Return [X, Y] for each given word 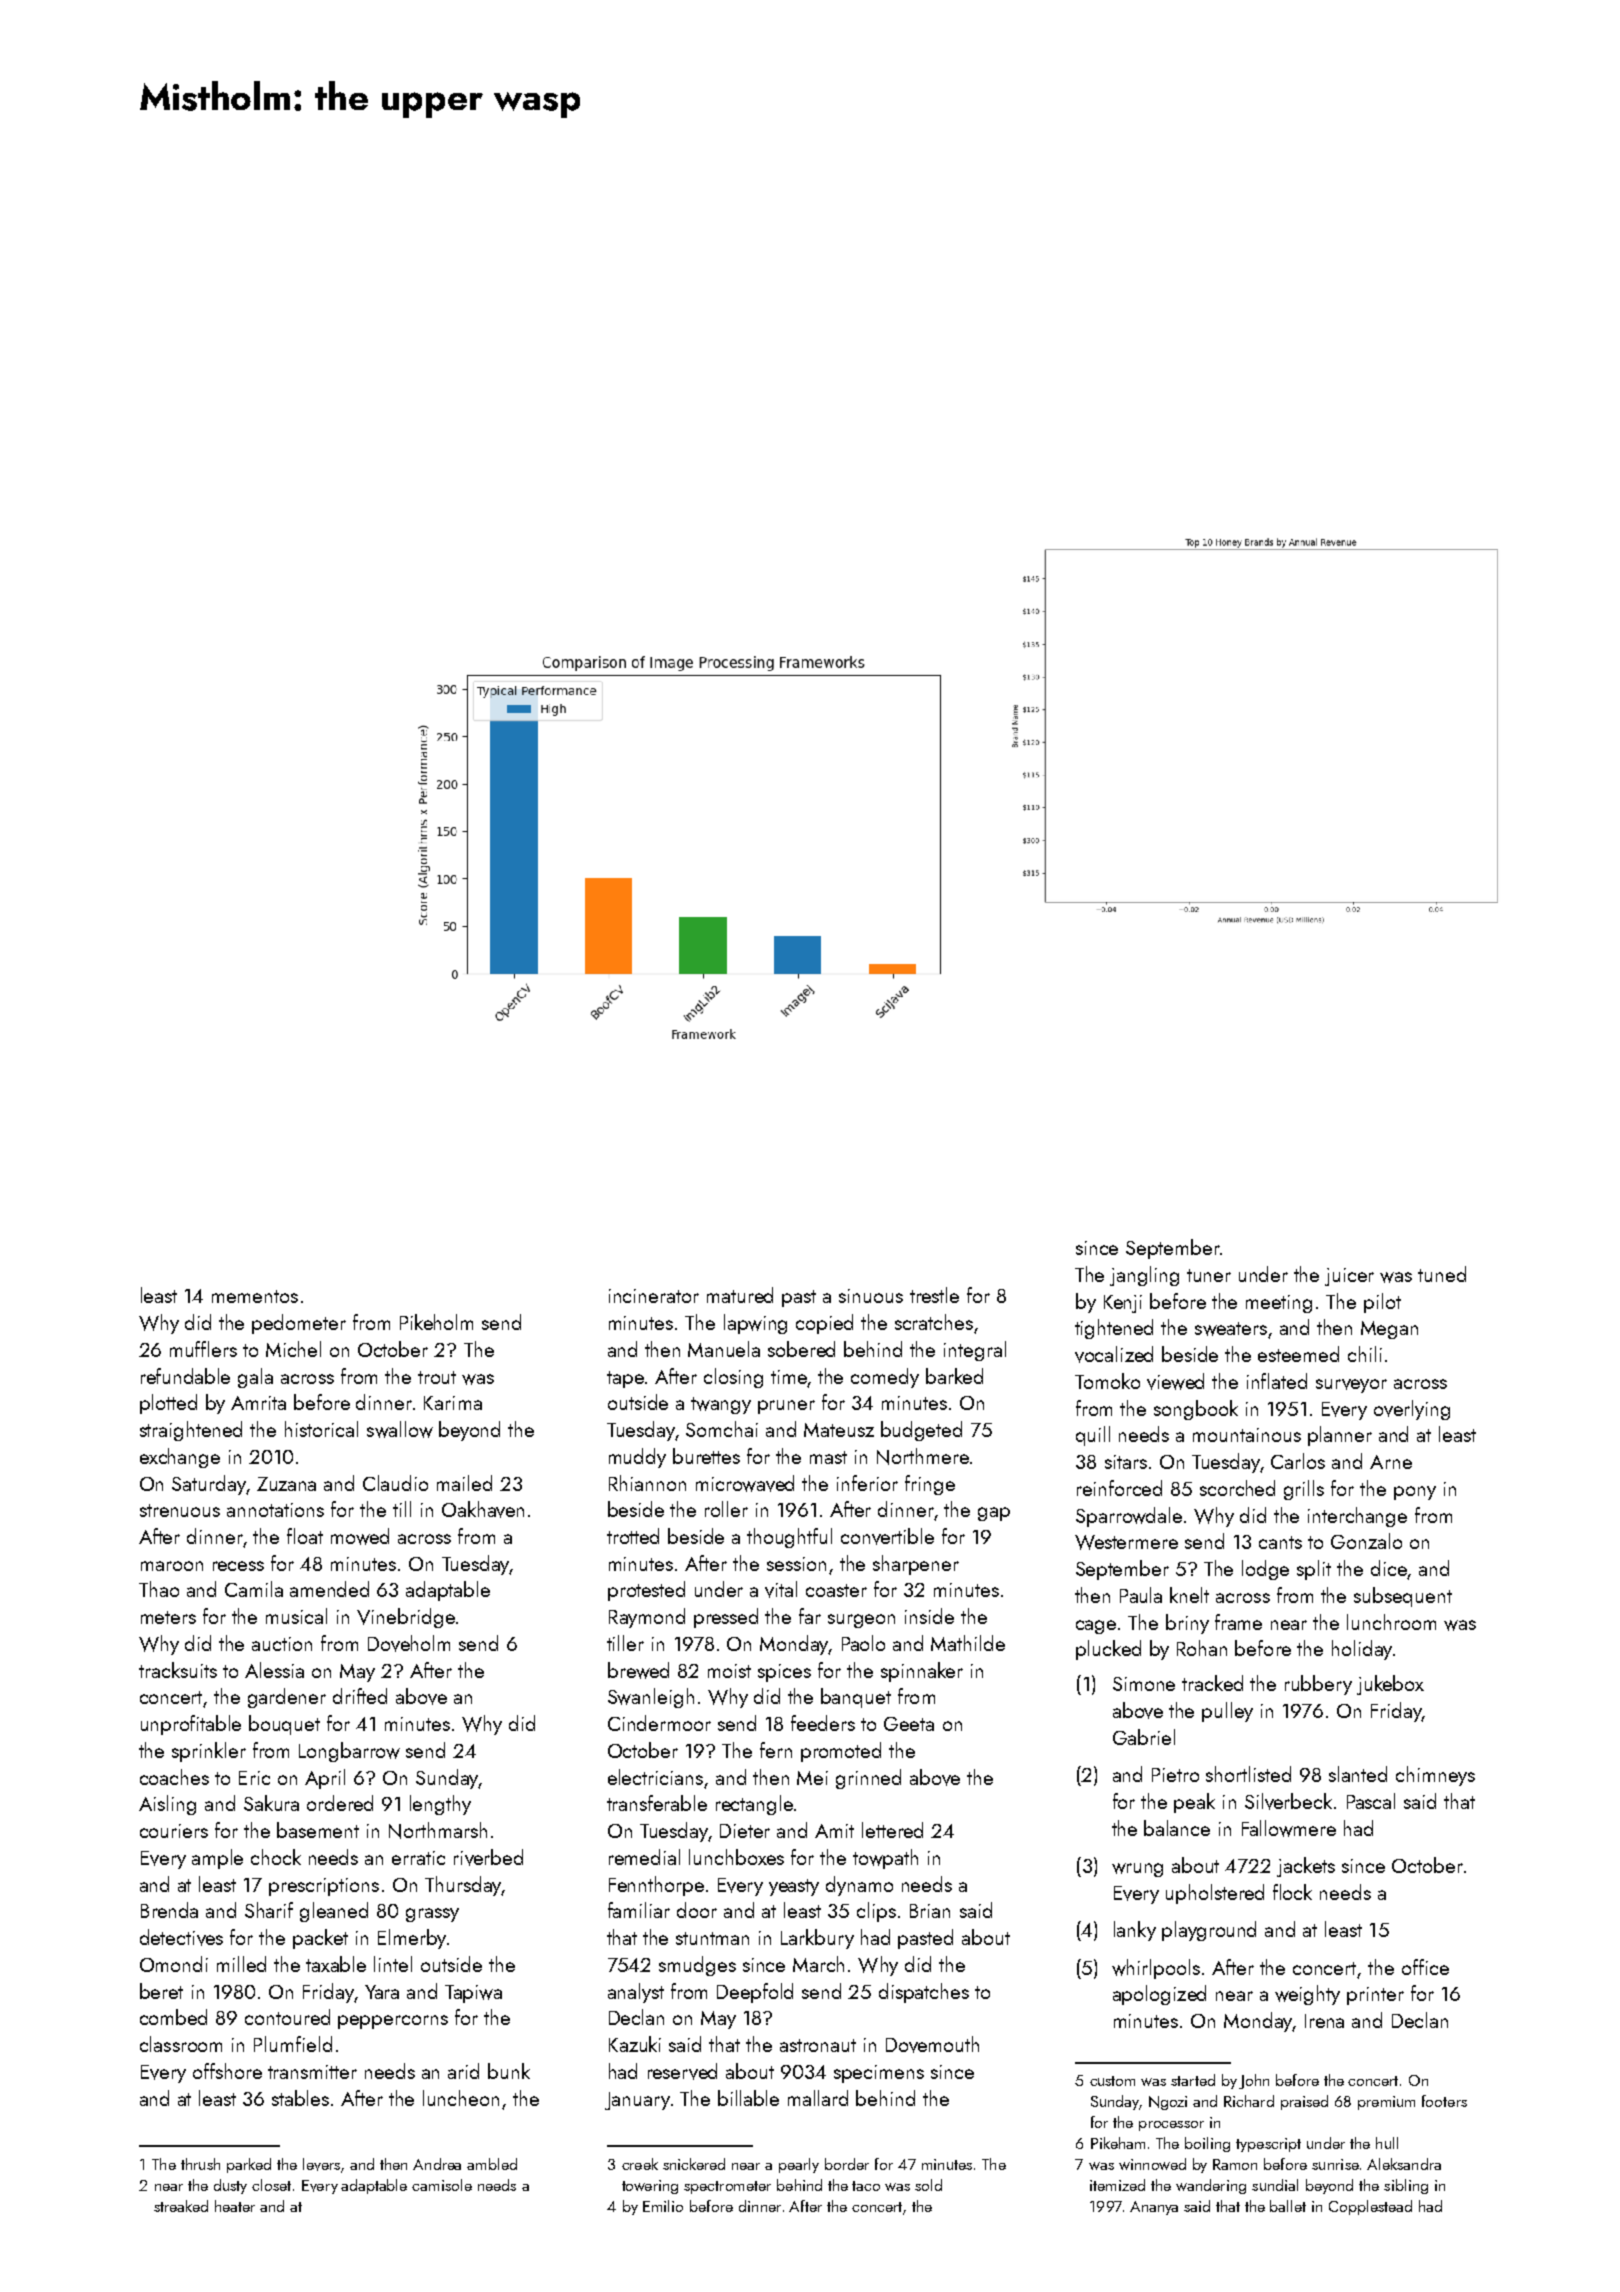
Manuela [724, 1349]
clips [876, 1912]
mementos [255, 1296]
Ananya [1154, 2208]
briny [1187, 1624]
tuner [1209, 1275]
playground [1209, 1931]
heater [235, 2206]
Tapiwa [473, 1994]
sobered [801, 1349]
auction [282, 1644]
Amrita [258, 1403]
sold [928, 2185]
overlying [1412, 1410]
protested [646, 1591]
